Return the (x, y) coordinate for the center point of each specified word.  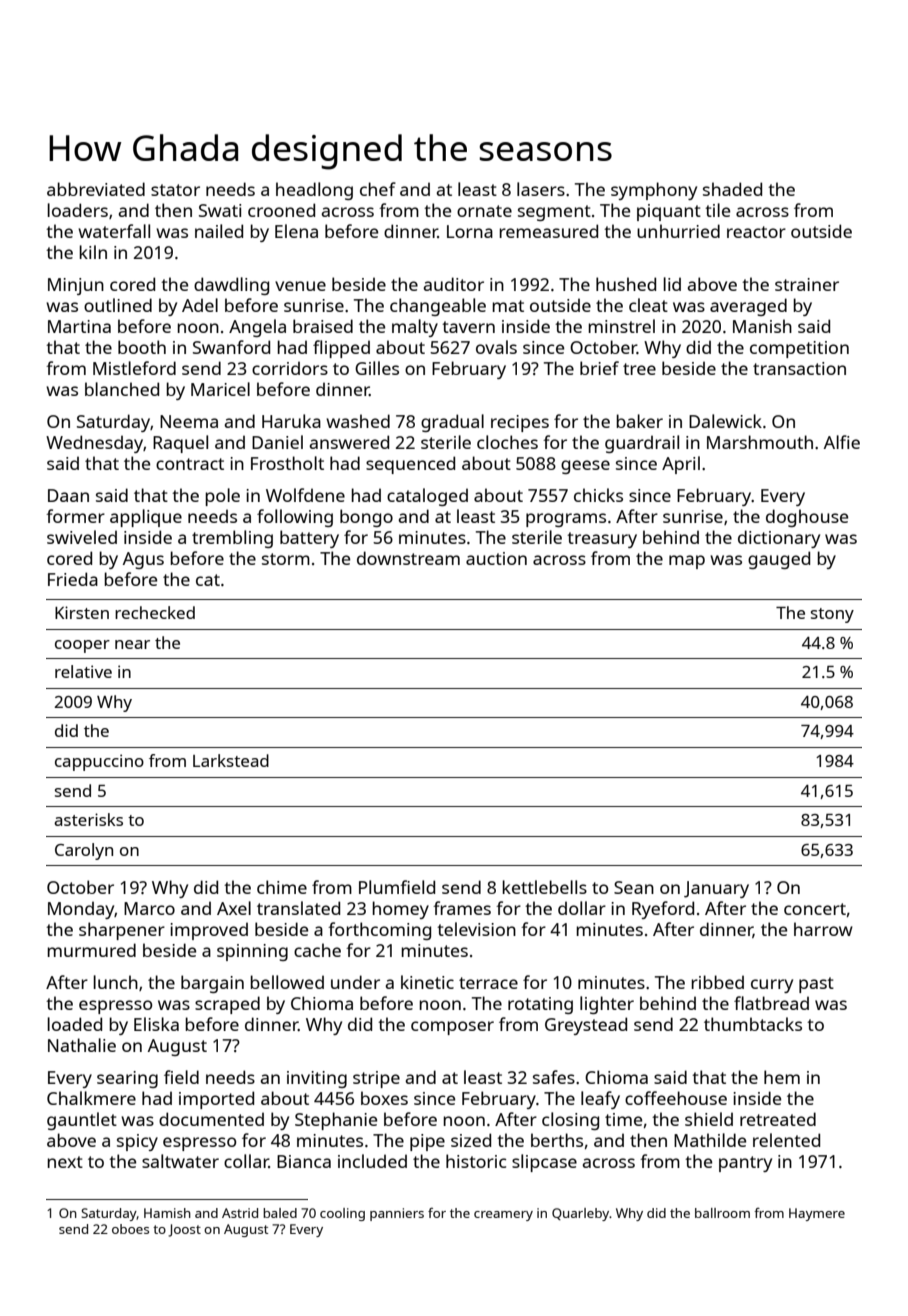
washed (358, 421)
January (716, 889)
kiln (93, 252)
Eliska (156, 1024)
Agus (143, 560)
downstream (408, 558)
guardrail (642, 444)
